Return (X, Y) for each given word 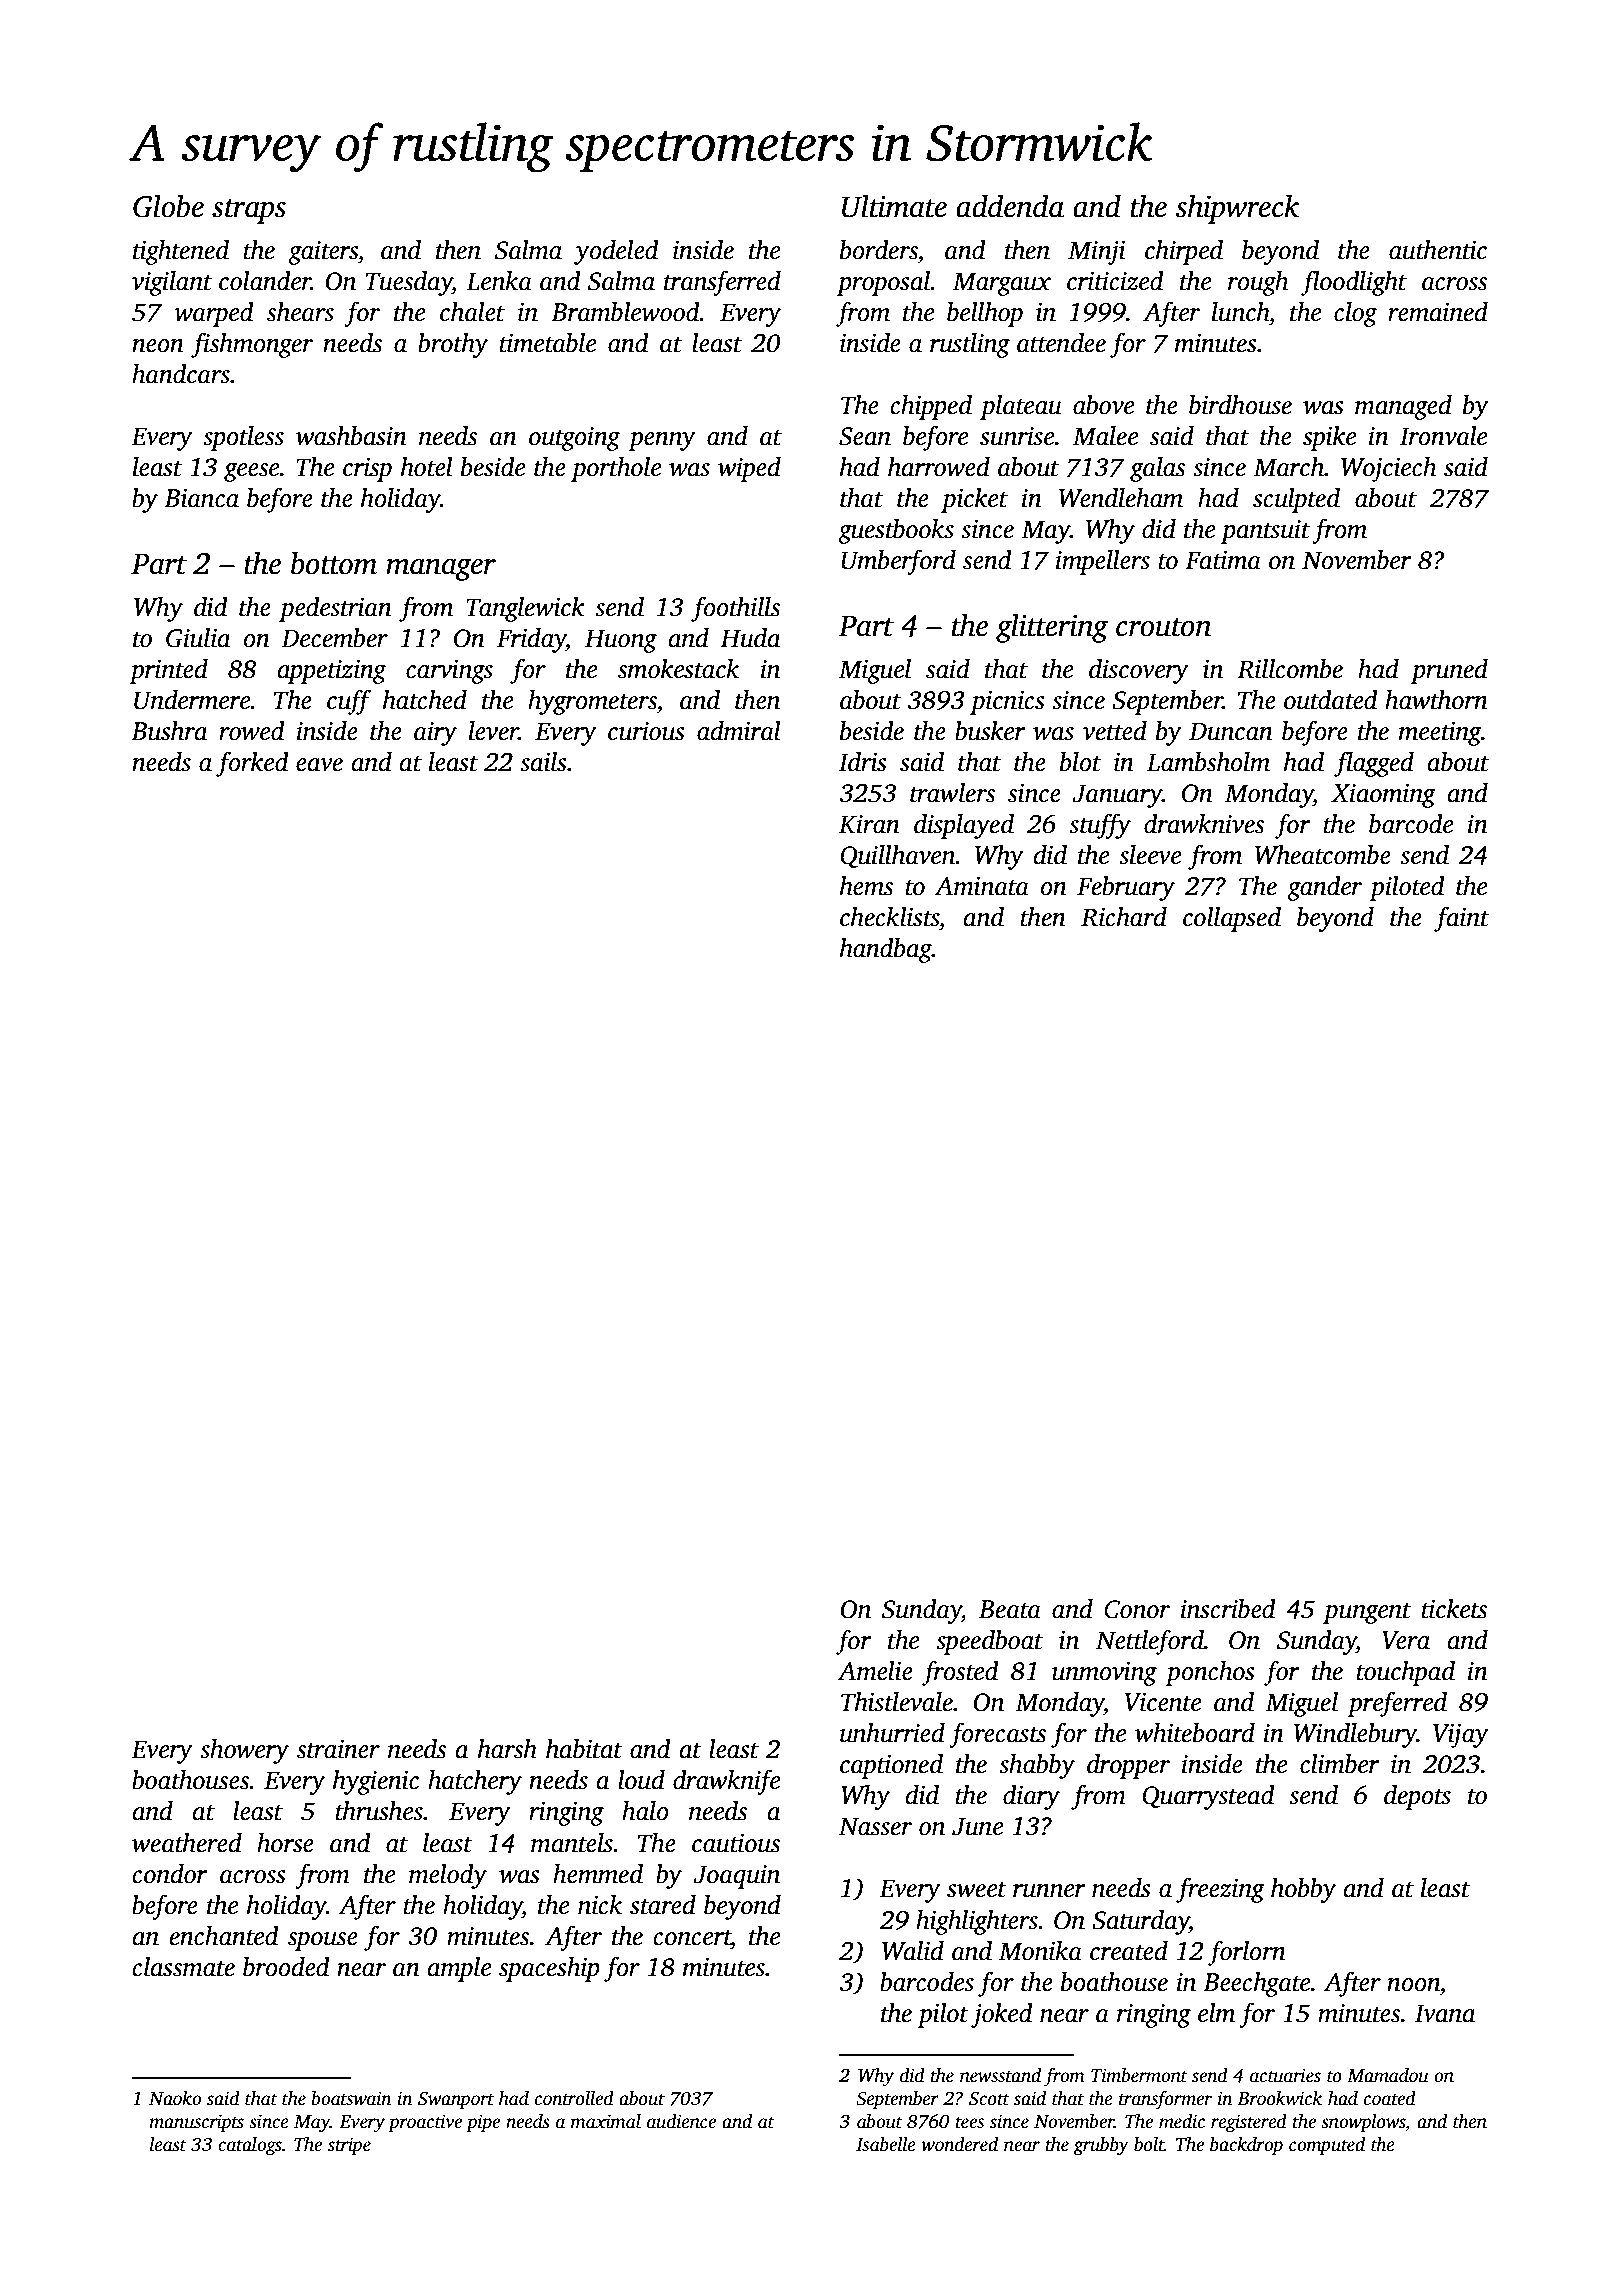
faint (1461, 919)
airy (435, 734)
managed (1403, 407)
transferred (722, 283)
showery (244, 1751)
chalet (472, 312)
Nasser (875, 1826)
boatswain (352, 2098)
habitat (584, 1749)
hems (866, 886)
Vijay (1461, 1736)
